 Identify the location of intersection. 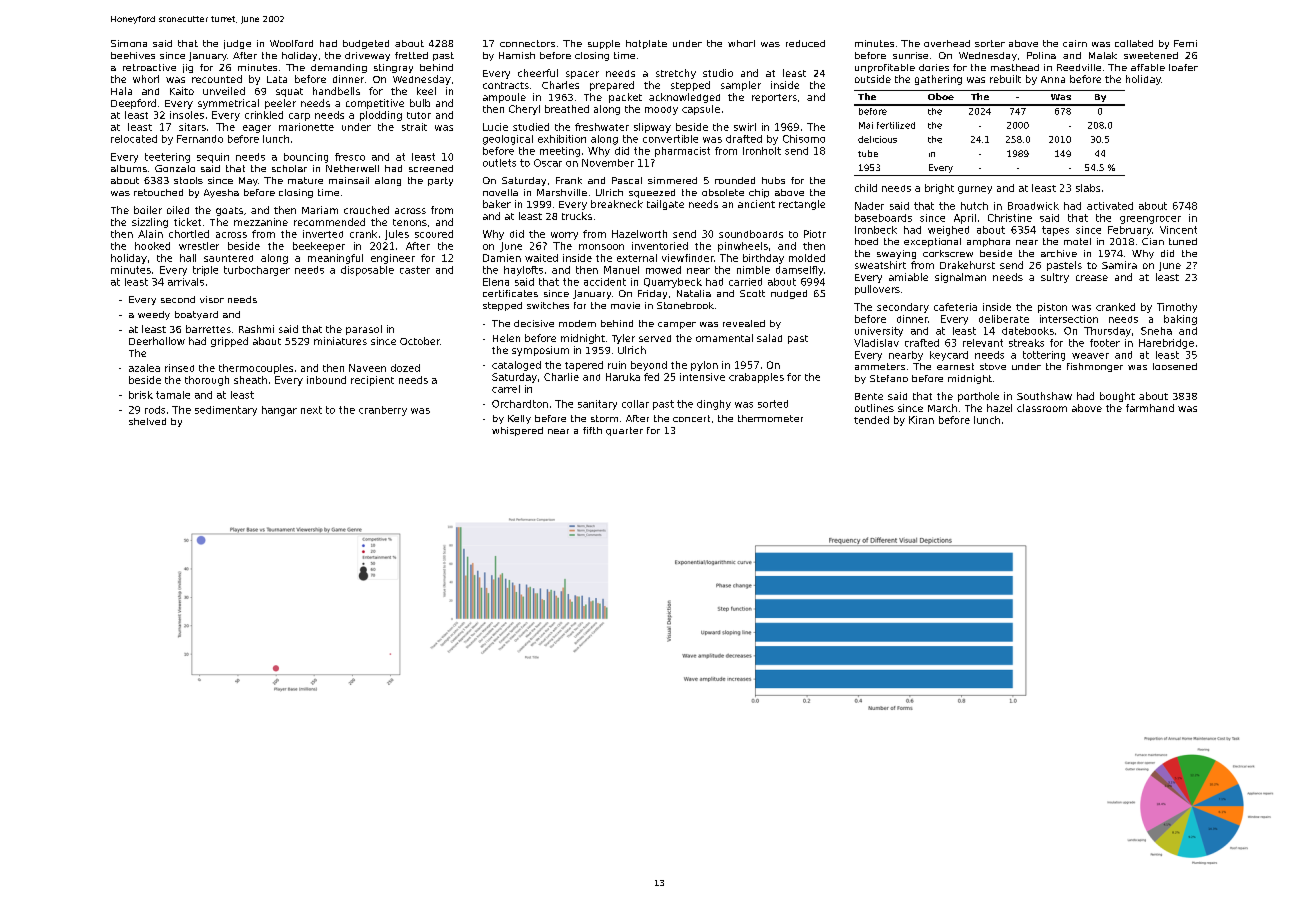
(1069, 319).
